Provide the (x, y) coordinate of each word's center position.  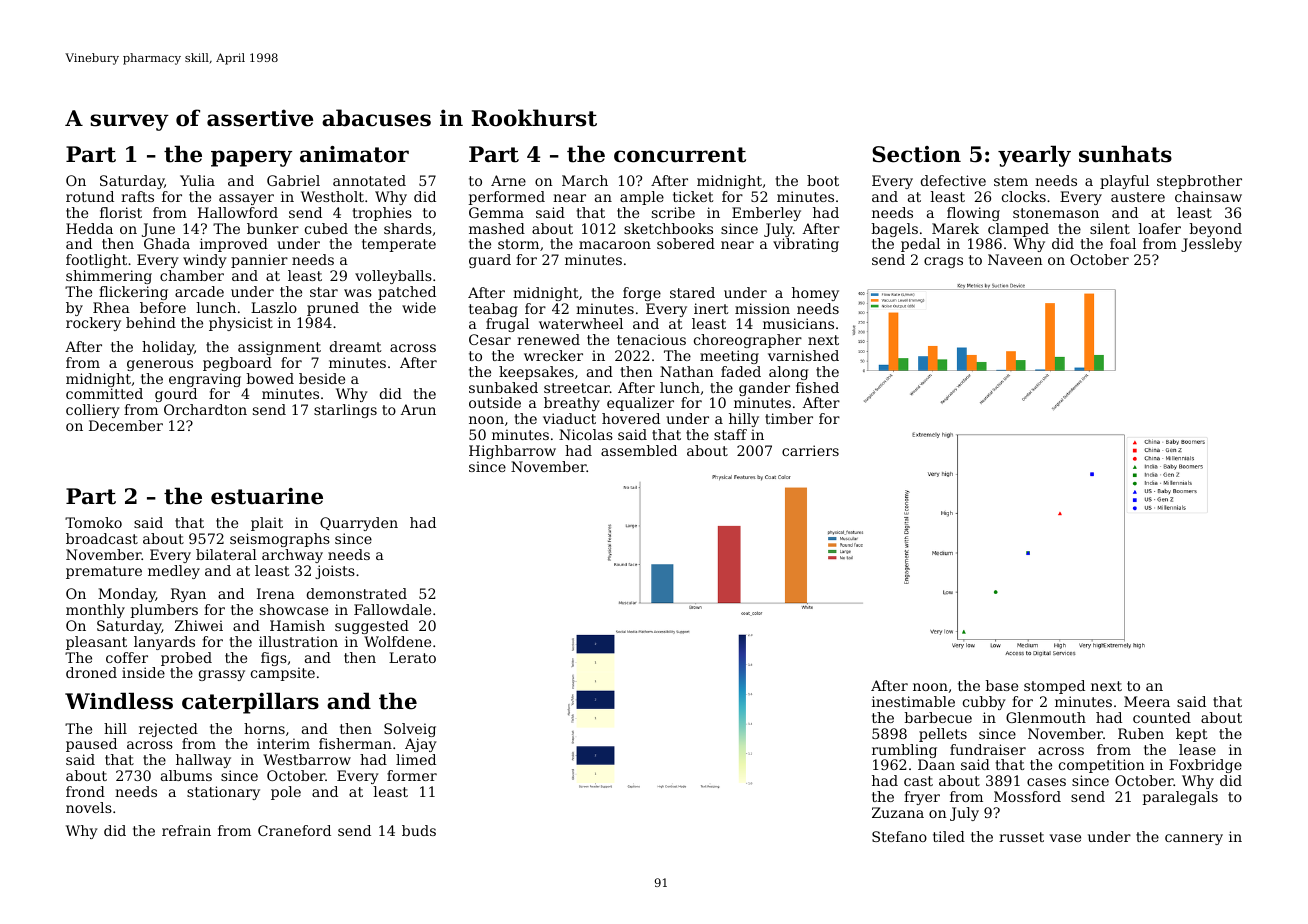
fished (817, 387)
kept (1192, 735)
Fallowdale (392, 609)
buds (419, 830)
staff (730, 434)
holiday (168, 348)
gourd (176, 395)
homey (815, 294)
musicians (798, 323)
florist (121, 212)
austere (1138, 197)
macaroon (615, 245)
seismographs (280, 540)
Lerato (412, 657)
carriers (810, 450)
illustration (298, 641)
